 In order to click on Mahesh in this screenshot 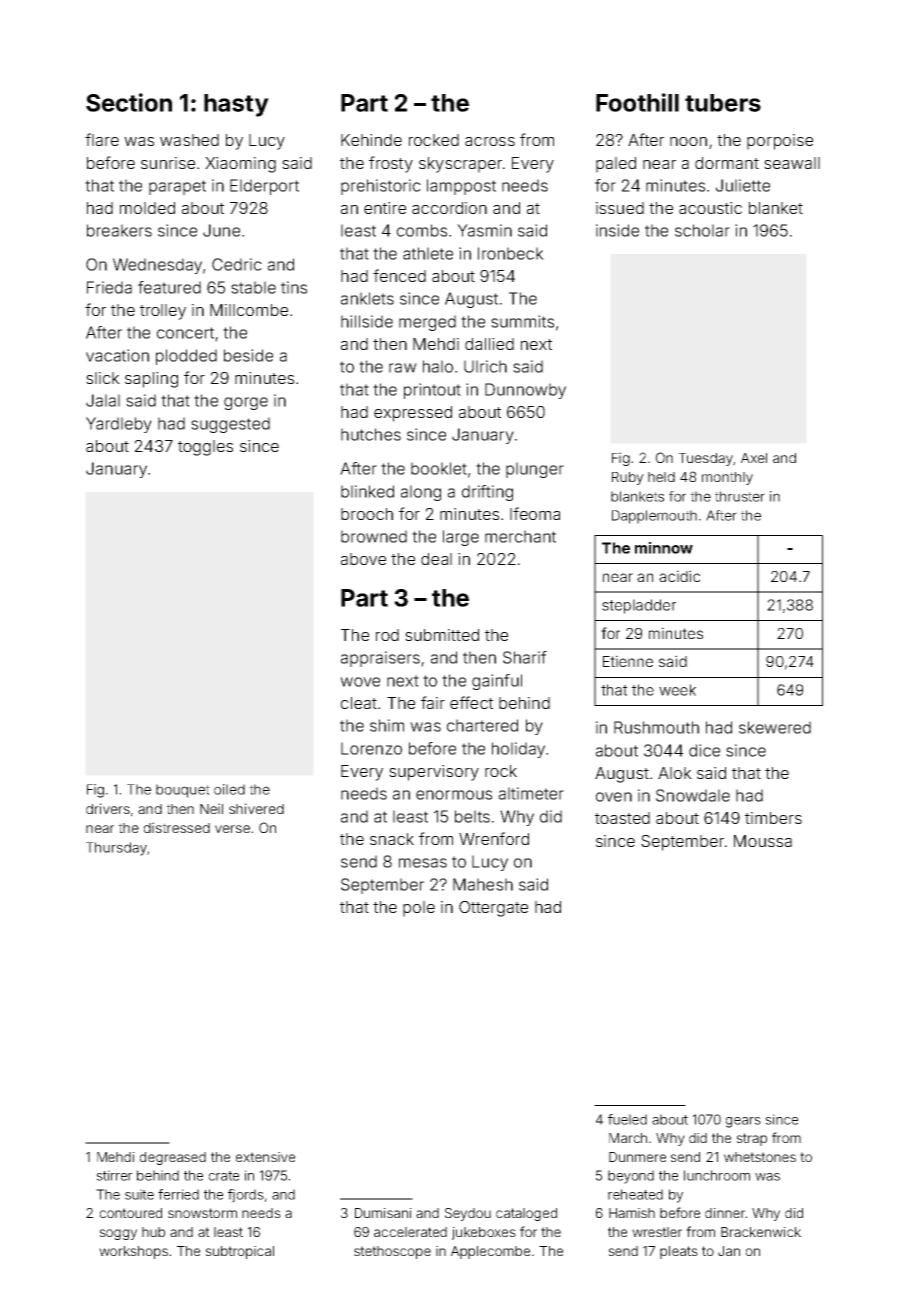, I will do `click(483, 884)`.
